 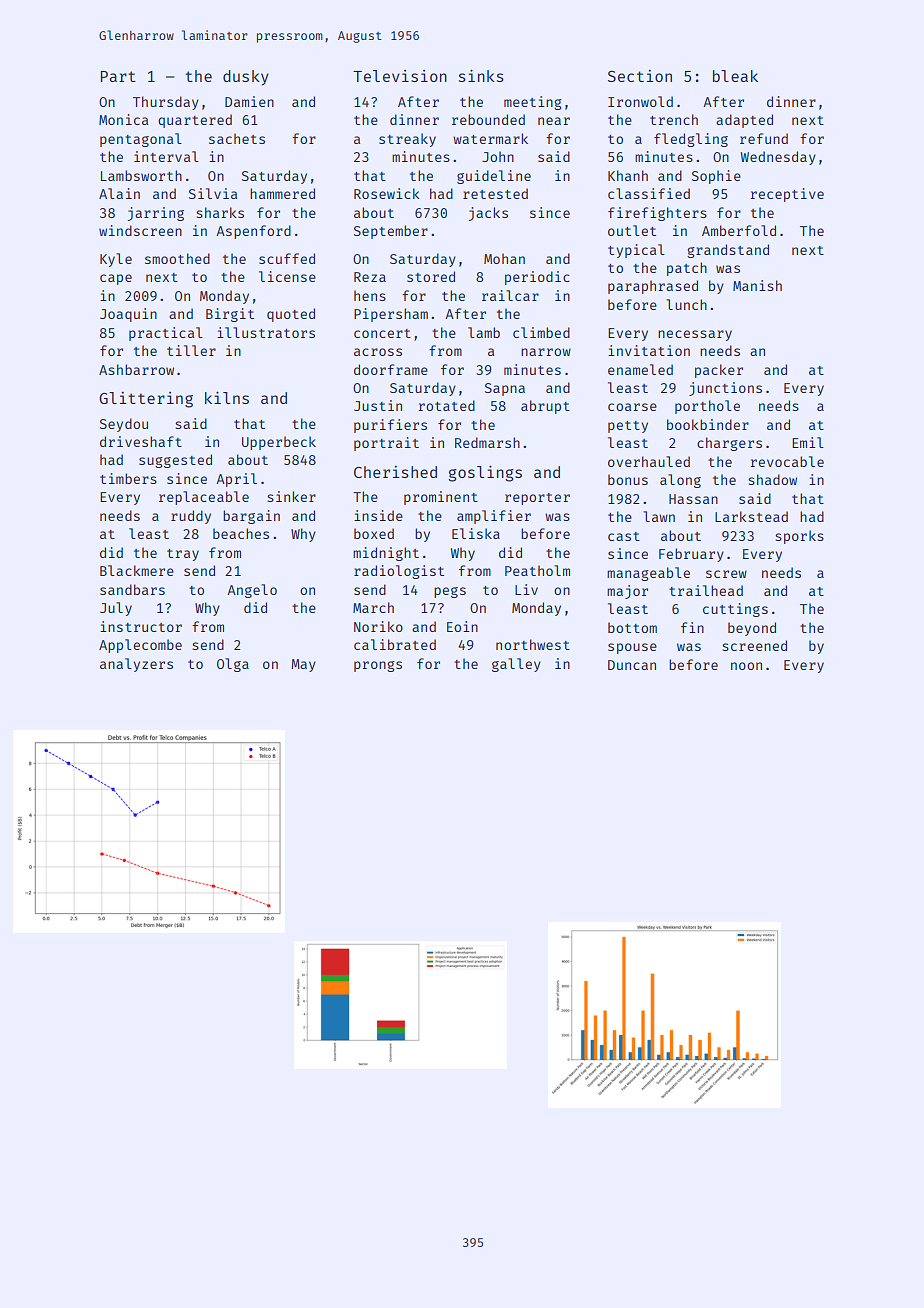 I want to click on sinks, so click(x=481, y=75).
